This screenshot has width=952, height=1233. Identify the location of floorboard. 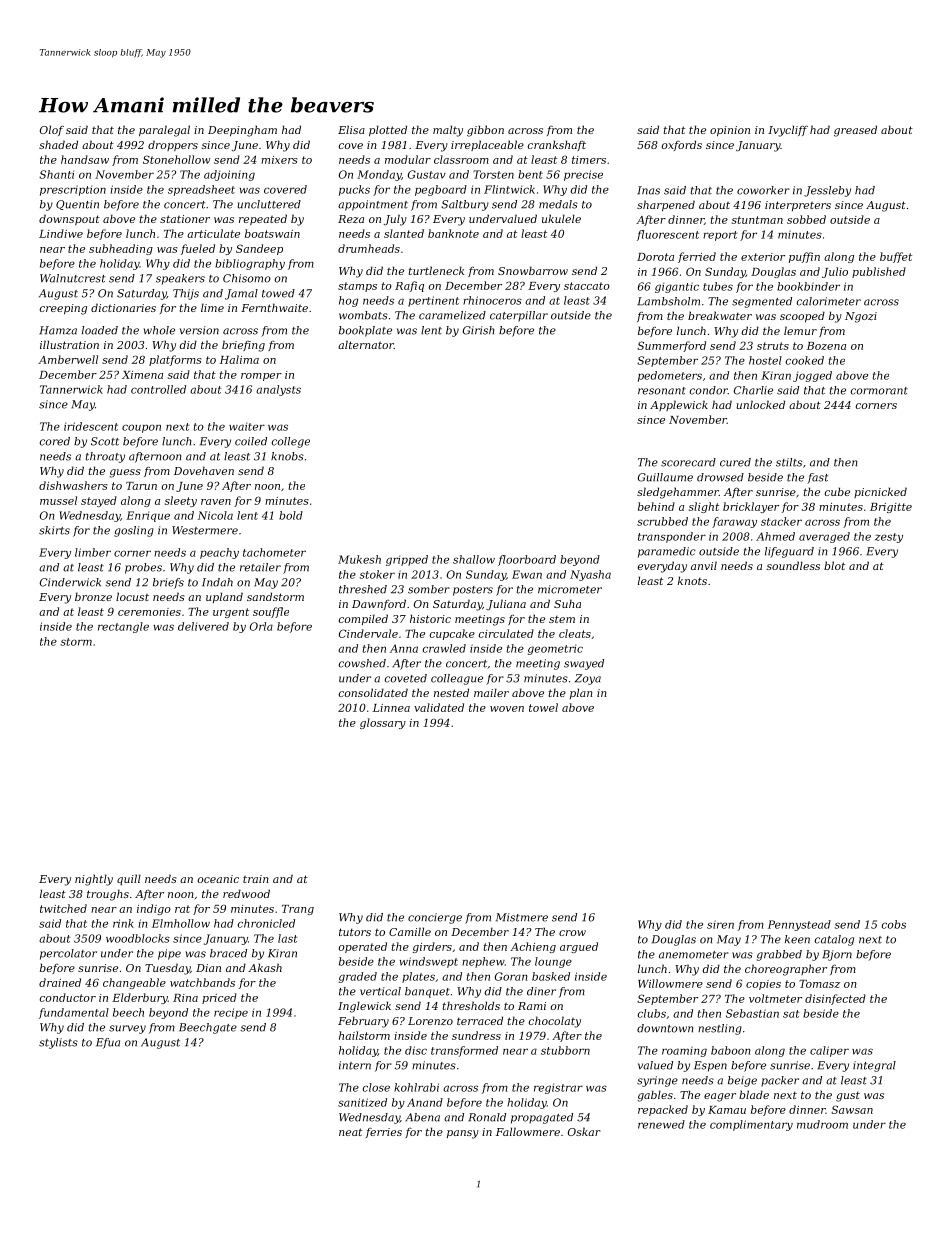
(527, 560).
